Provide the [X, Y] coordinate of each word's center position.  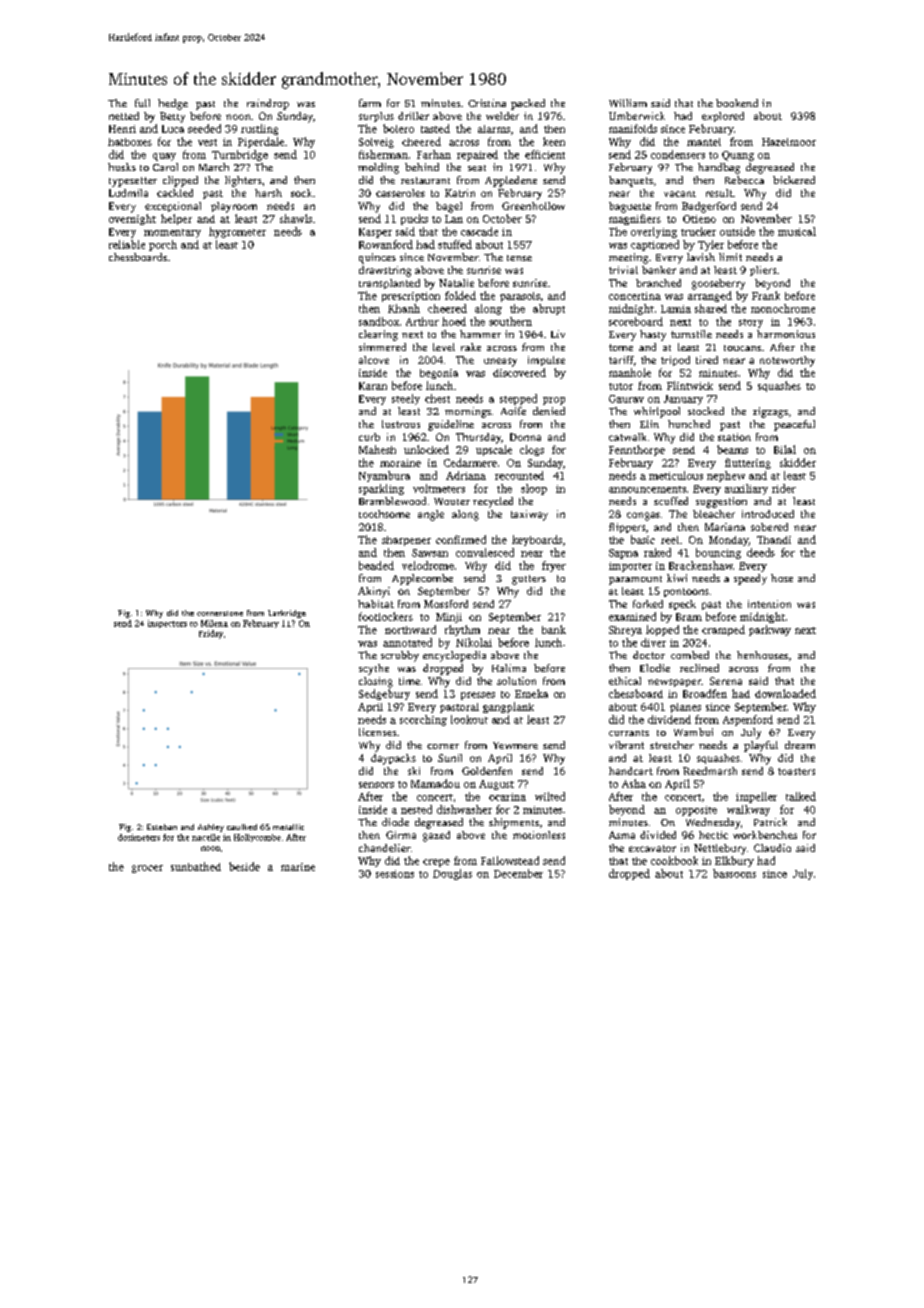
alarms [494, 129]
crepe [436, 863]
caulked [242, 827]
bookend [737, 103]
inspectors [167, 624]
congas [643, 516]
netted [124, 116]
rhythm [462, 630]
